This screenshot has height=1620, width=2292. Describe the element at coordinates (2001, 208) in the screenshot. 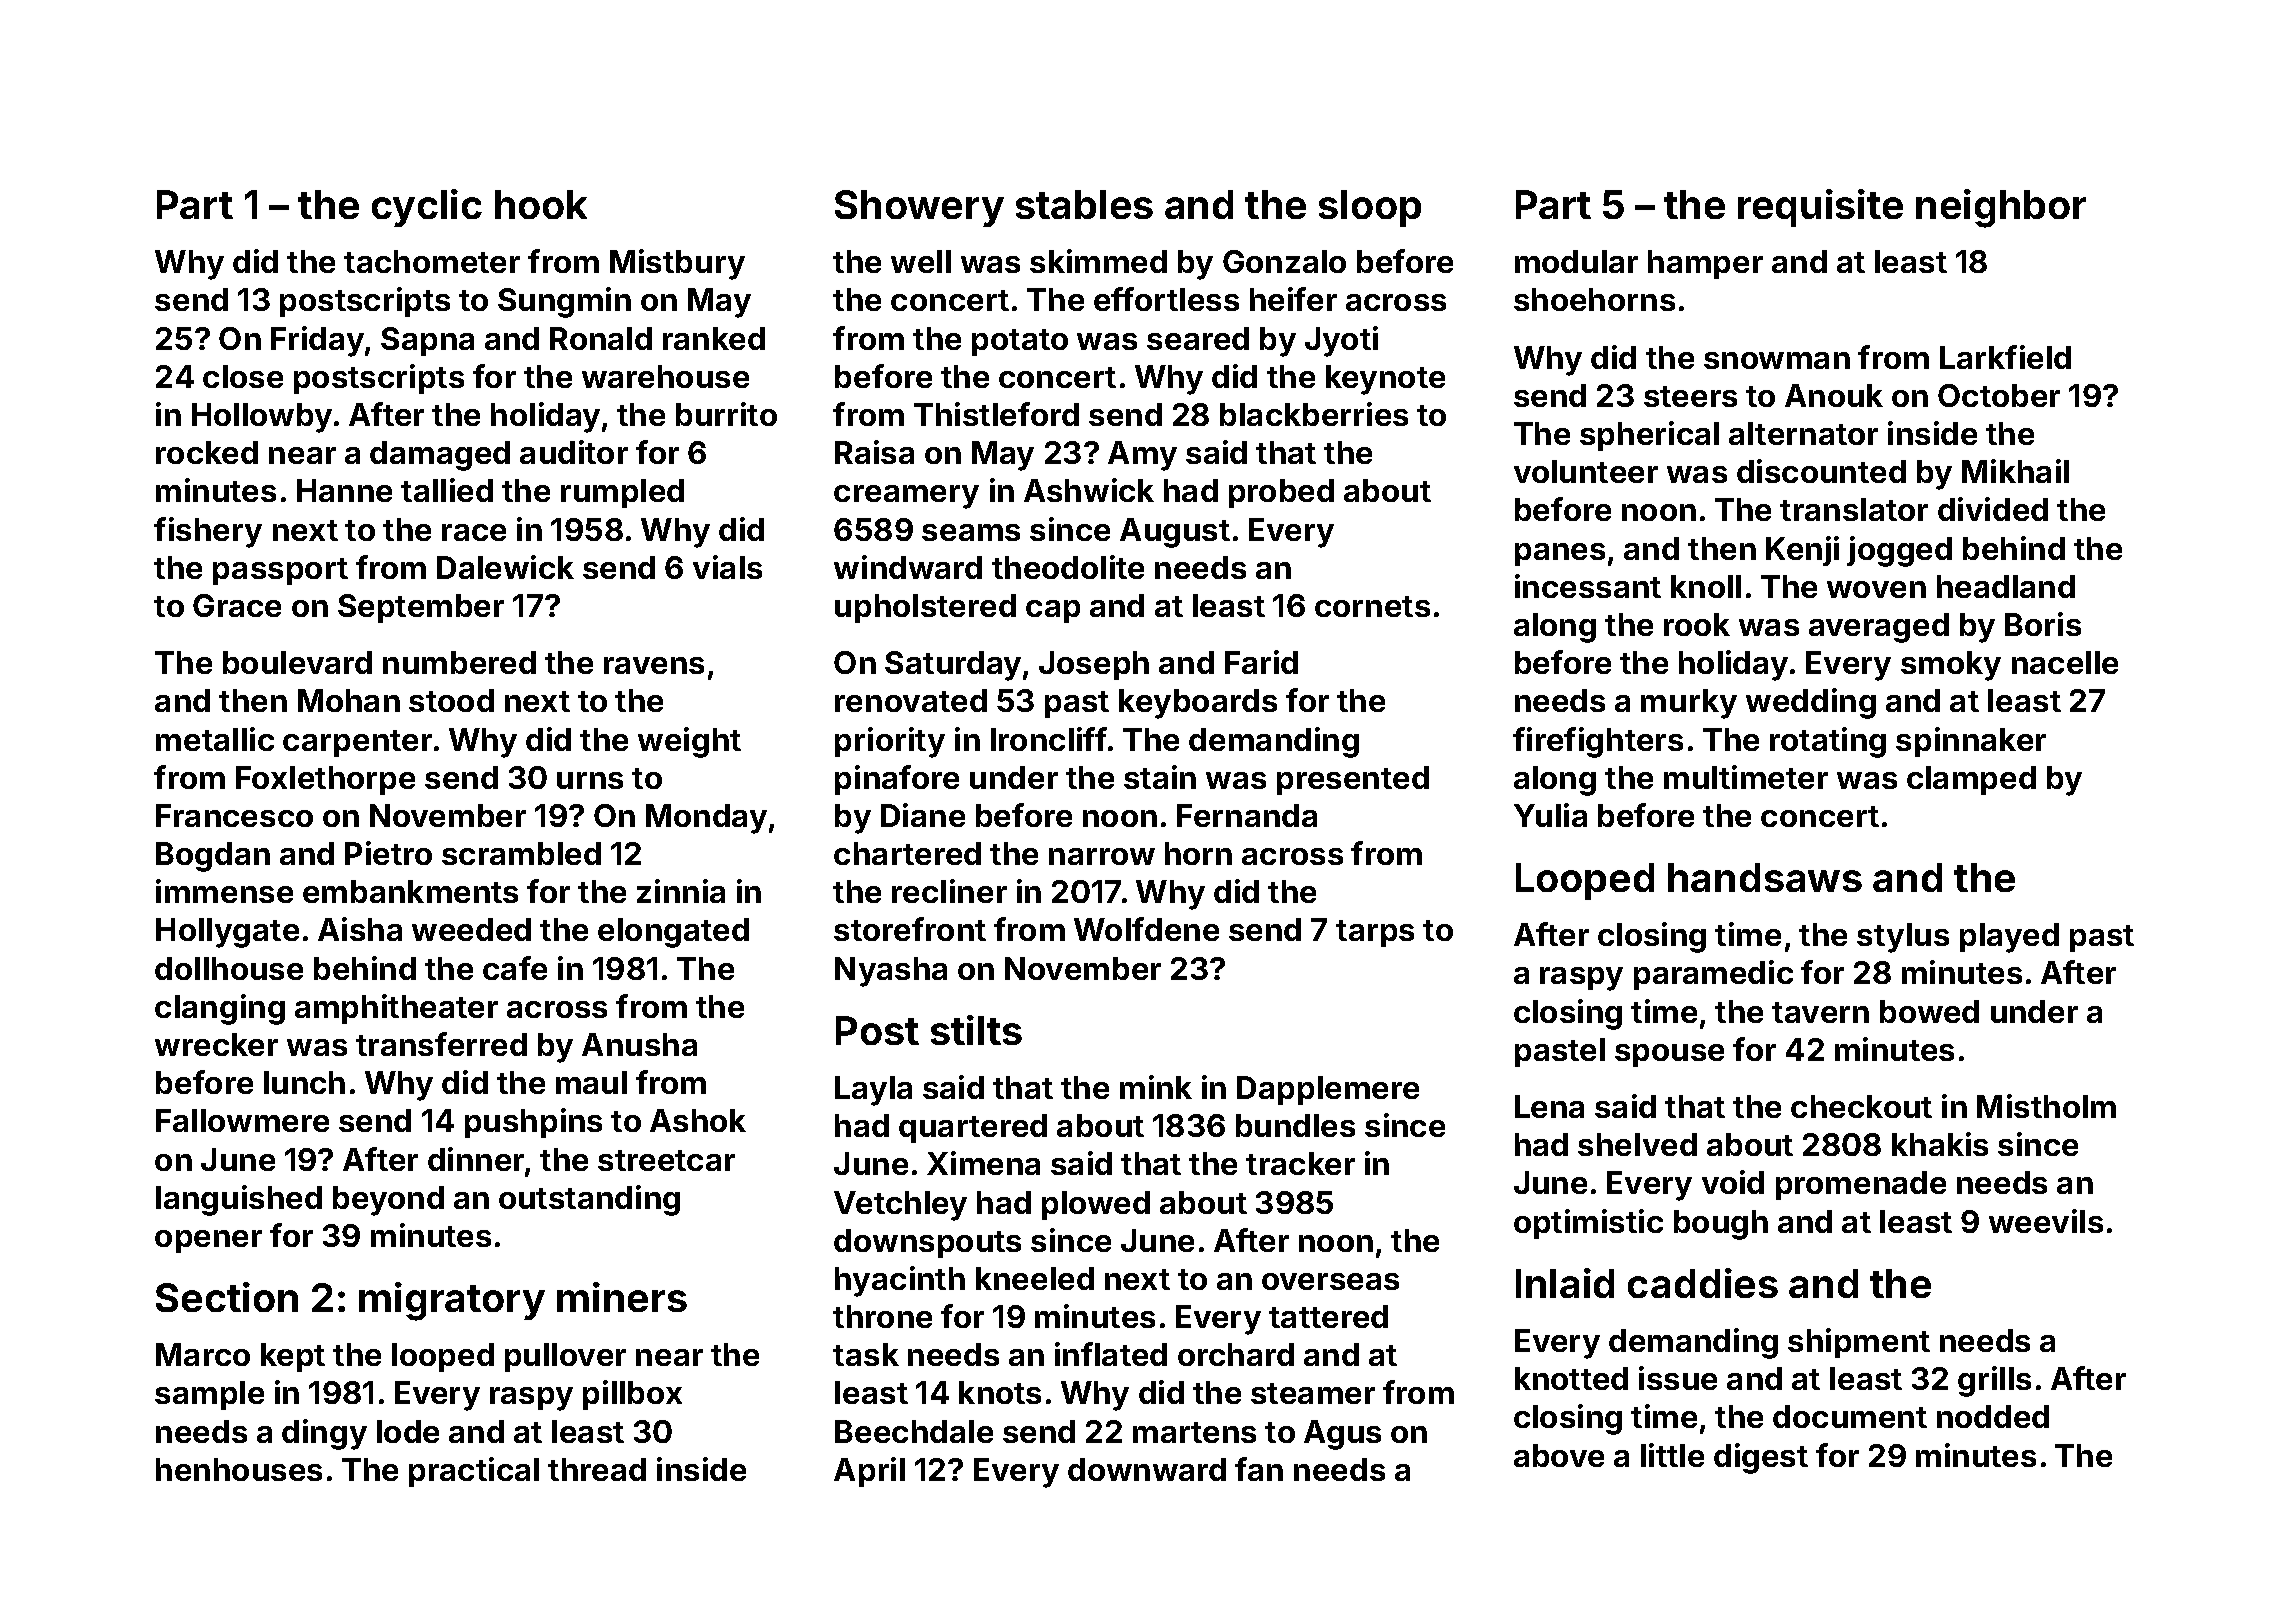

I see `neighbor` at that location.
